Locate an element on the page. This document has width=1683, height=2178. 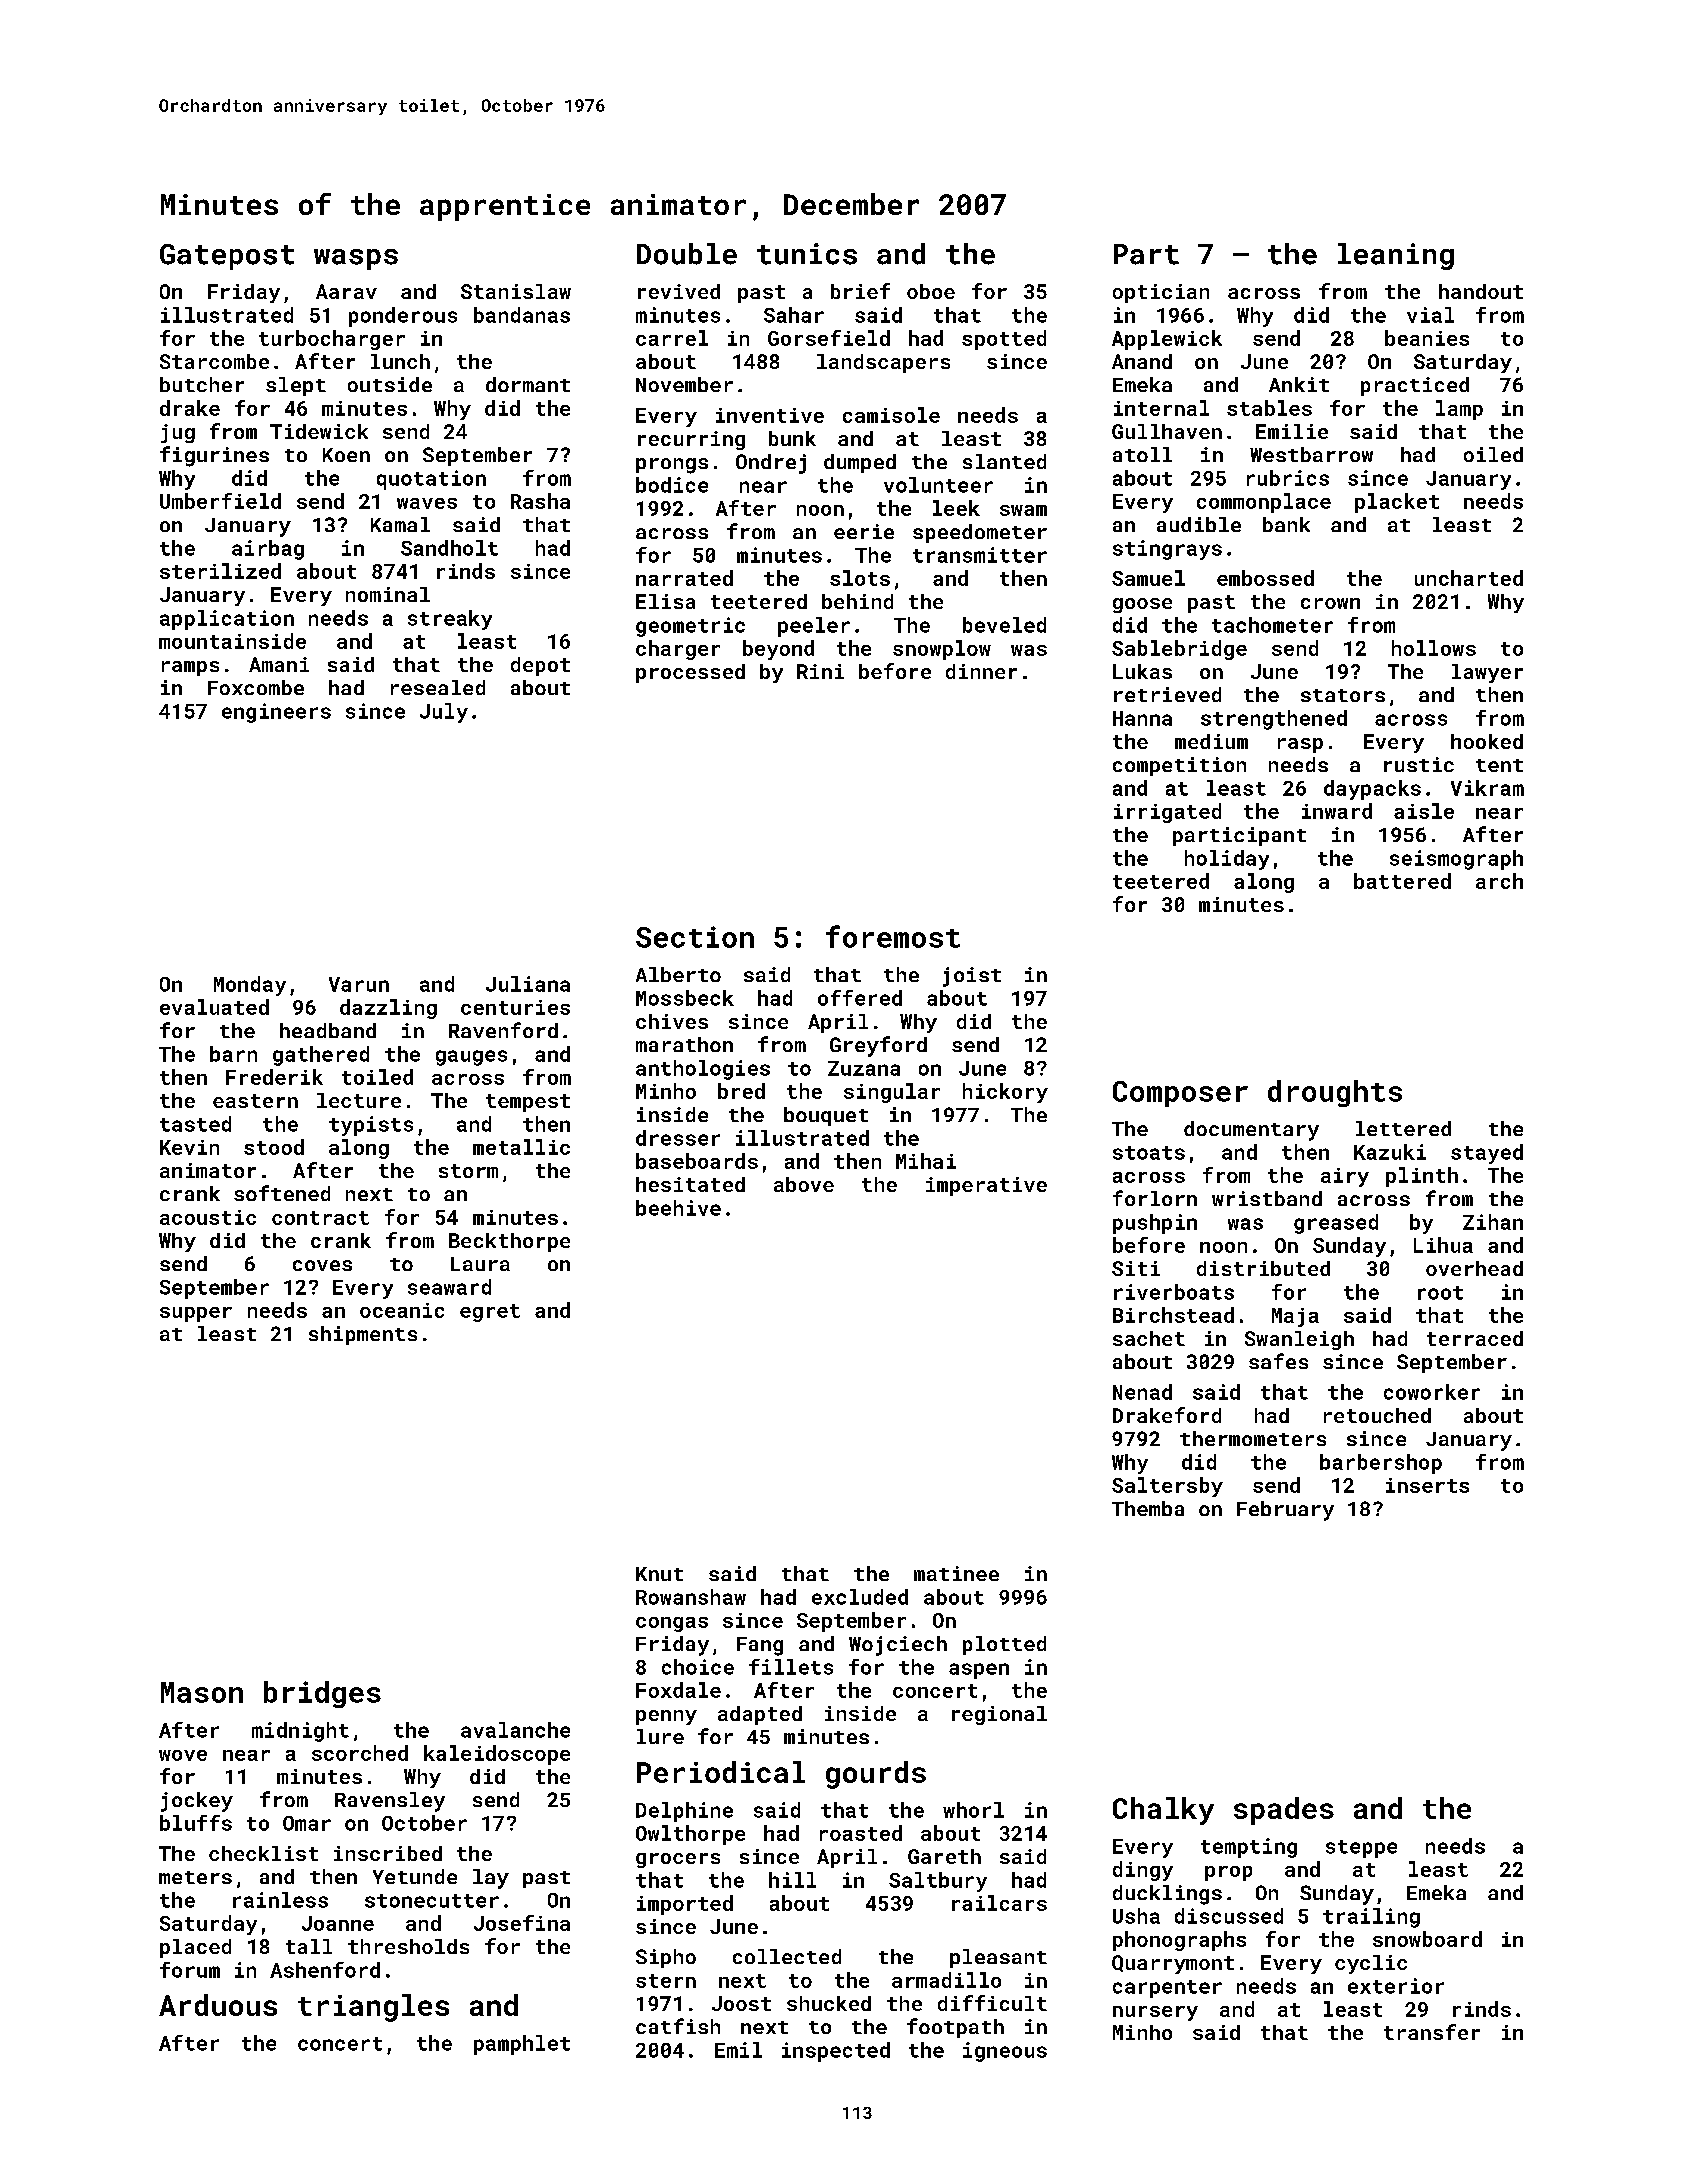
Varun is located at coordinates (359, 984).
